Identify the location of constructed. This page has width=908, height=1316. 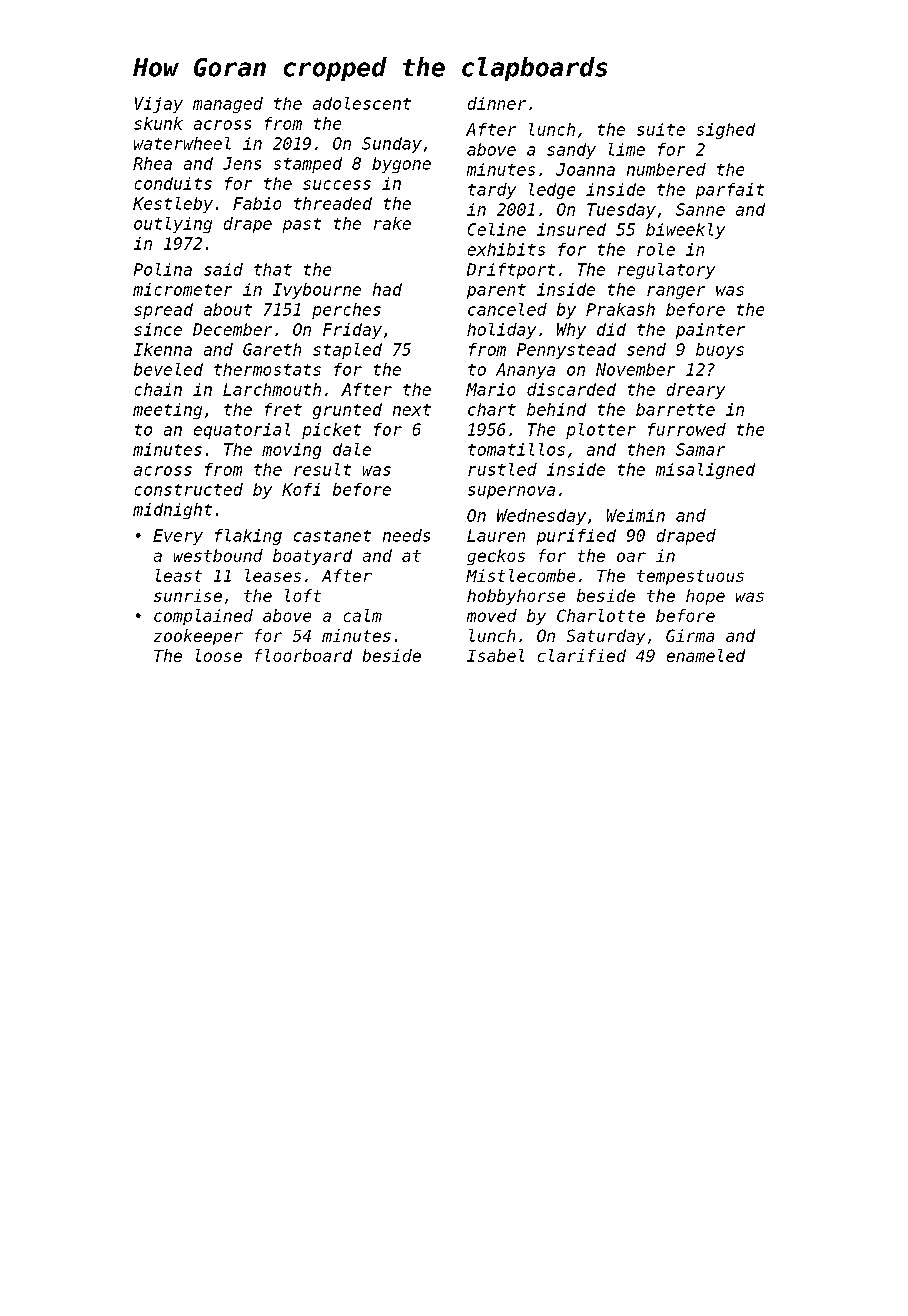
(189, 489).
